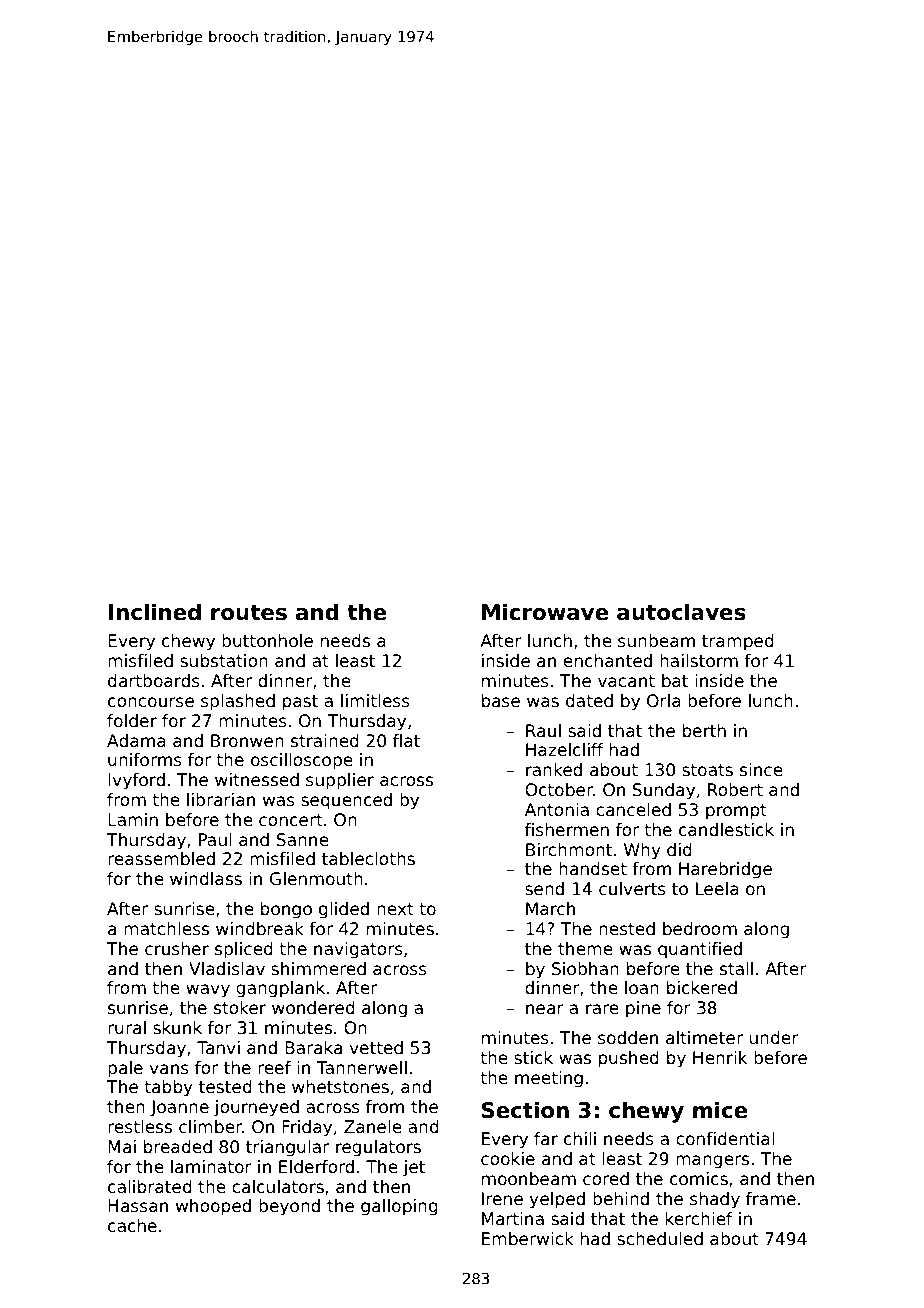 The width and height of the document is (924, 1308). What do you see at coordinates (375, 701) in the document?
I see `limitless` at bounding box center [375, 701].
